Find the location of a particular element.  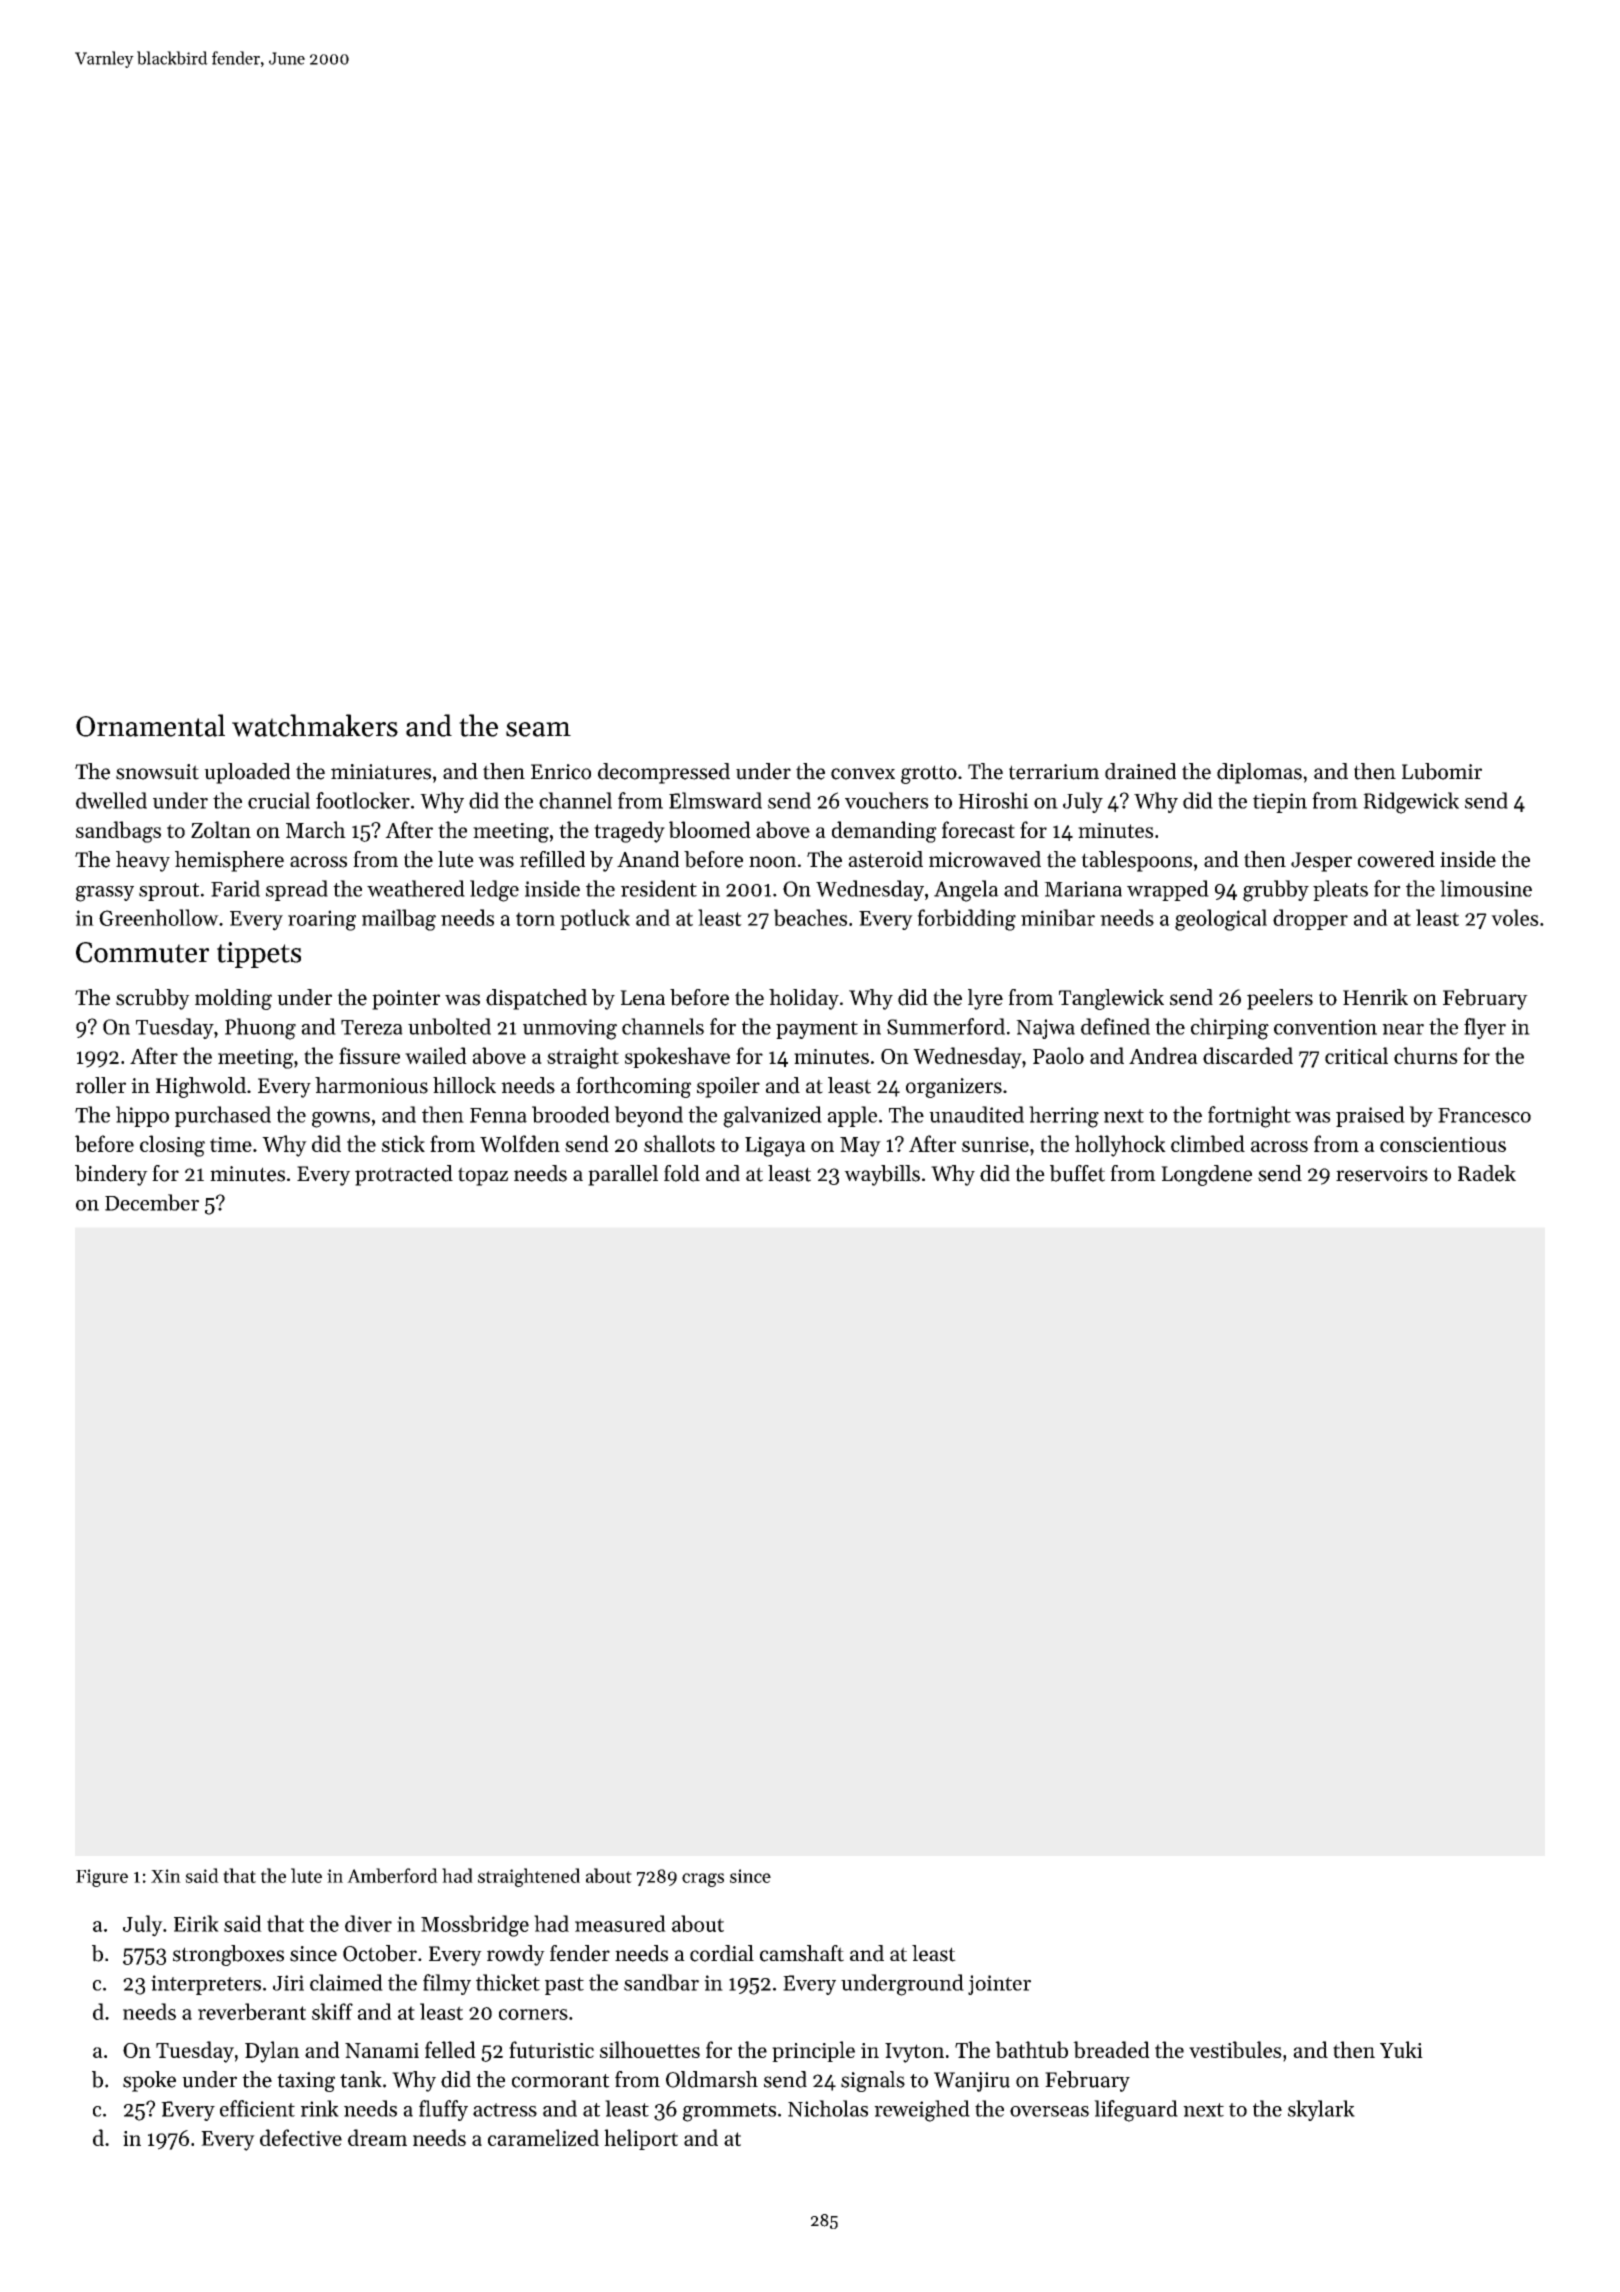

waybills is located at coordinates (882, 1175).
